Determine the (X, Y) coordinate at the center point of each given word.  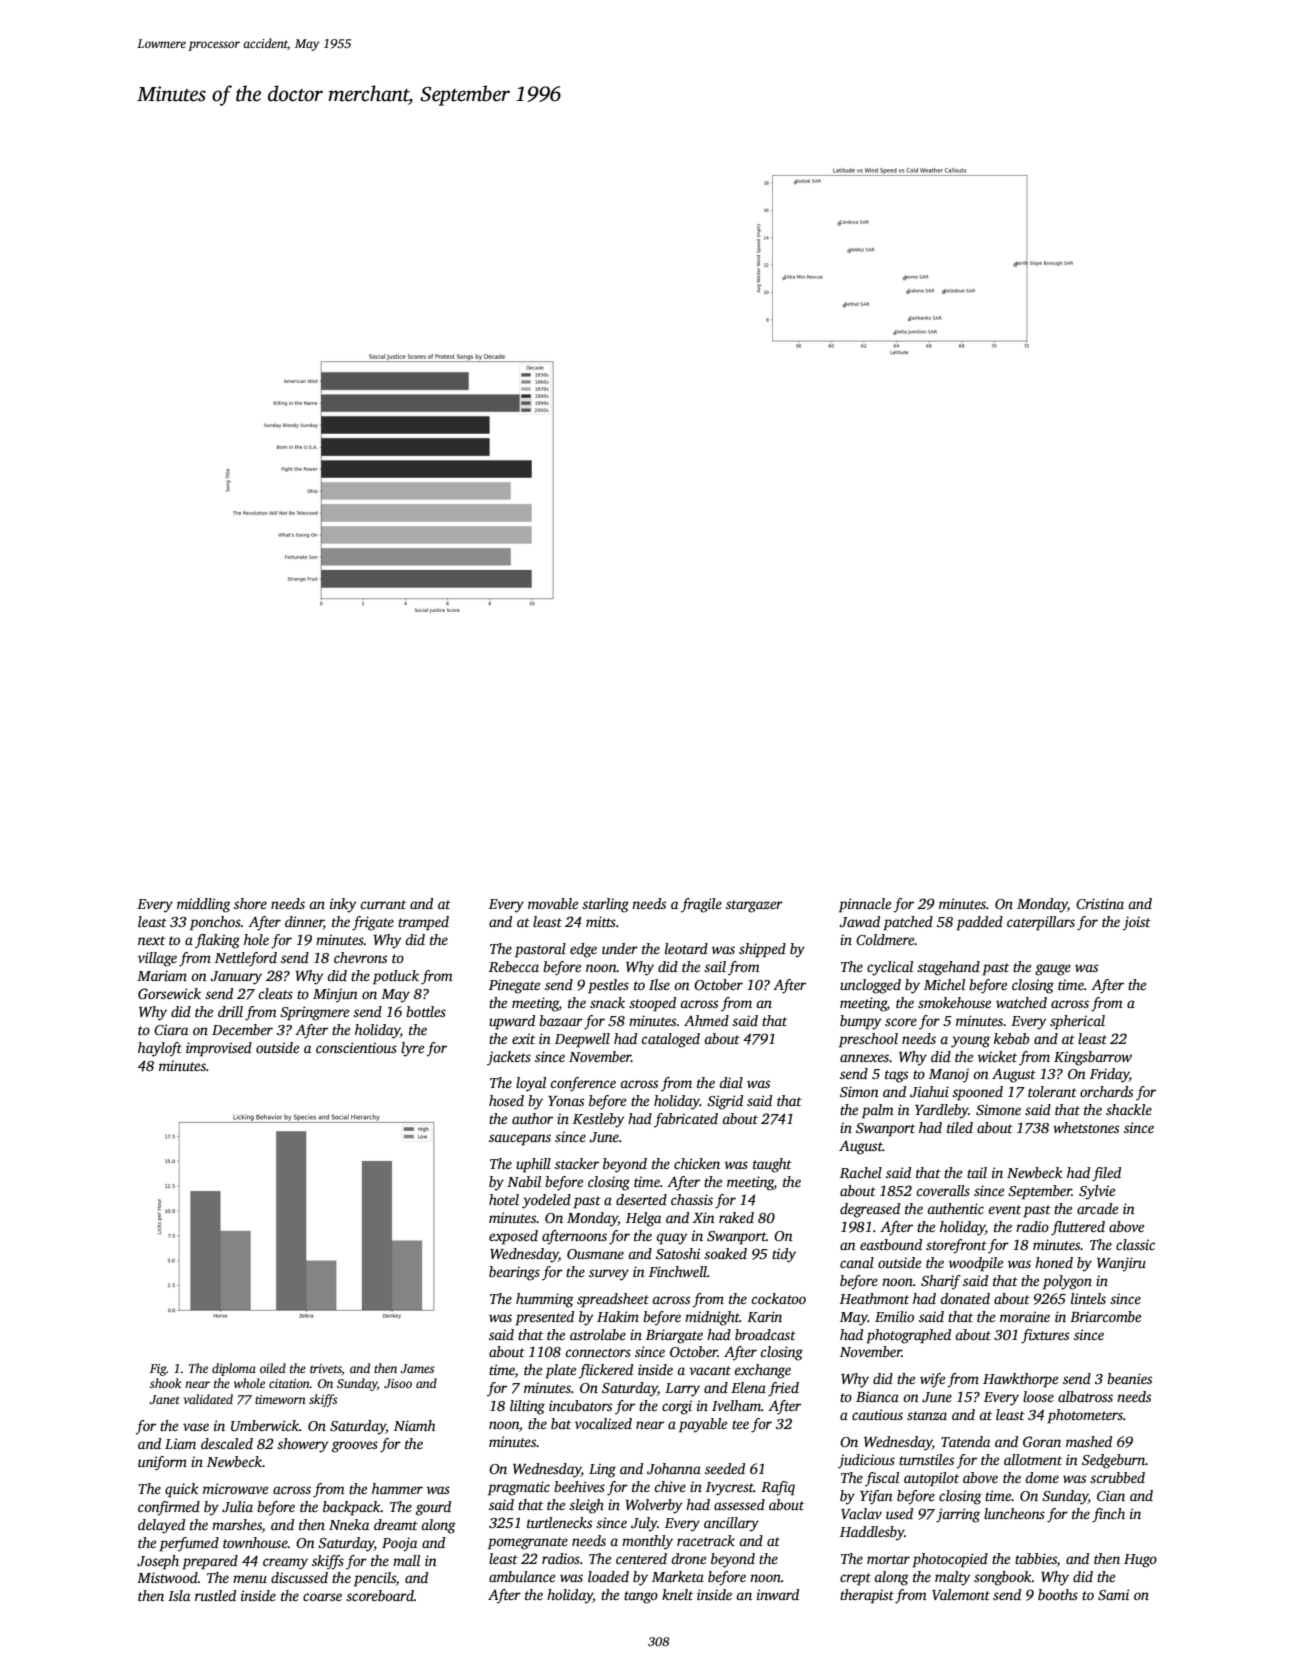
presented (544, 1318)
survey (609, 1275)
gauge (1053, 970)
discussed (299, 1577)
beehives (579, 1486)
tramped (423, 923)
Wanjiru (1121, 1264)
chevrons (360, 957)
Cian (1111, 1495)
